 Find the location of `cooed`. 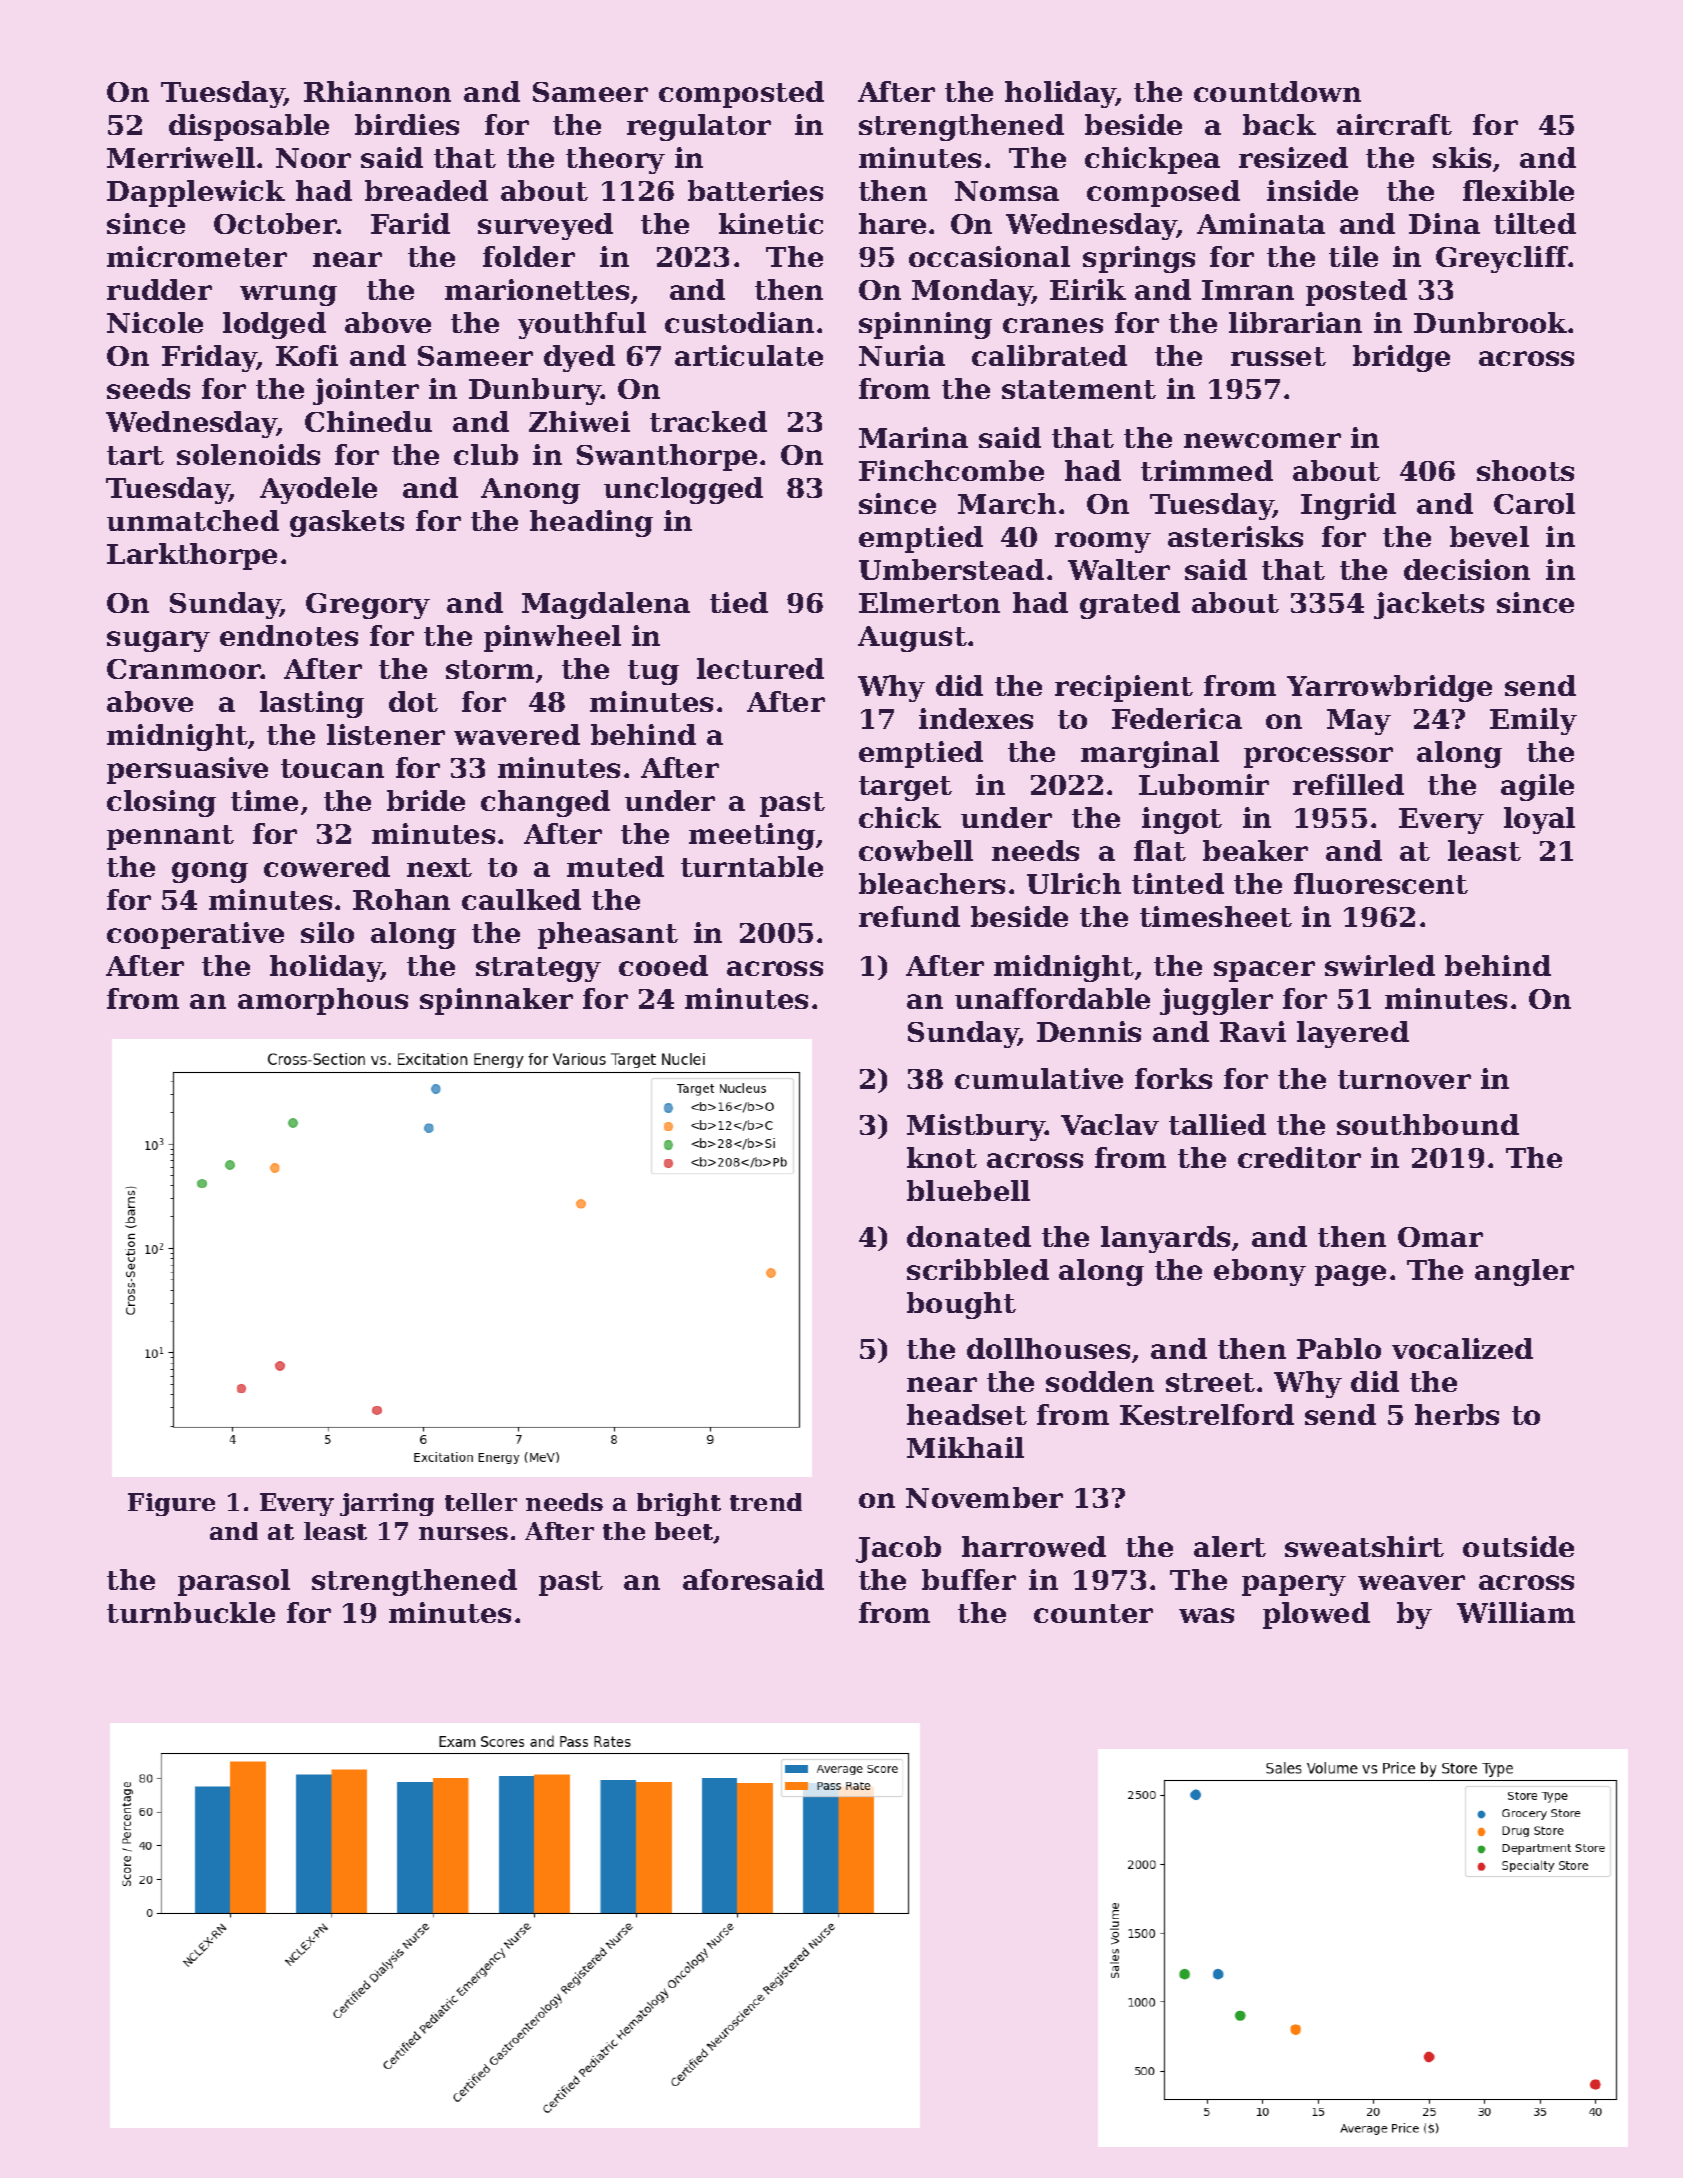

cooed is located at coordinates (663, 965).
